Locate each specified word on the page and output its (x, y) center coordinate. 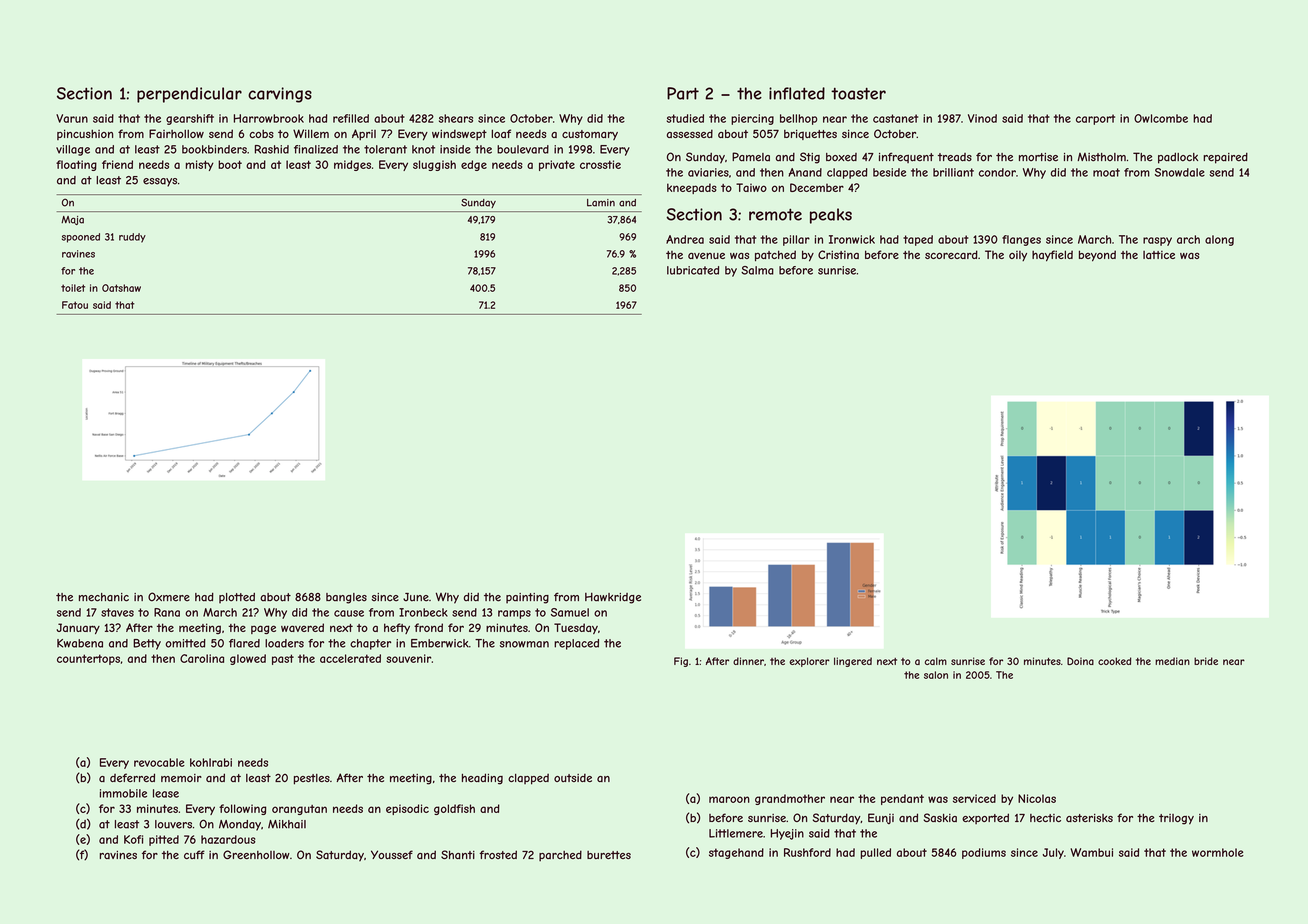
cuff (194, 854)
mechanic (104, 597)
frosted (498, 854)
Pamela (751, 157)
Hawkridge (613, 598)
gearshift (190, 119)
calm (936, 661)
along (1219, 240)
